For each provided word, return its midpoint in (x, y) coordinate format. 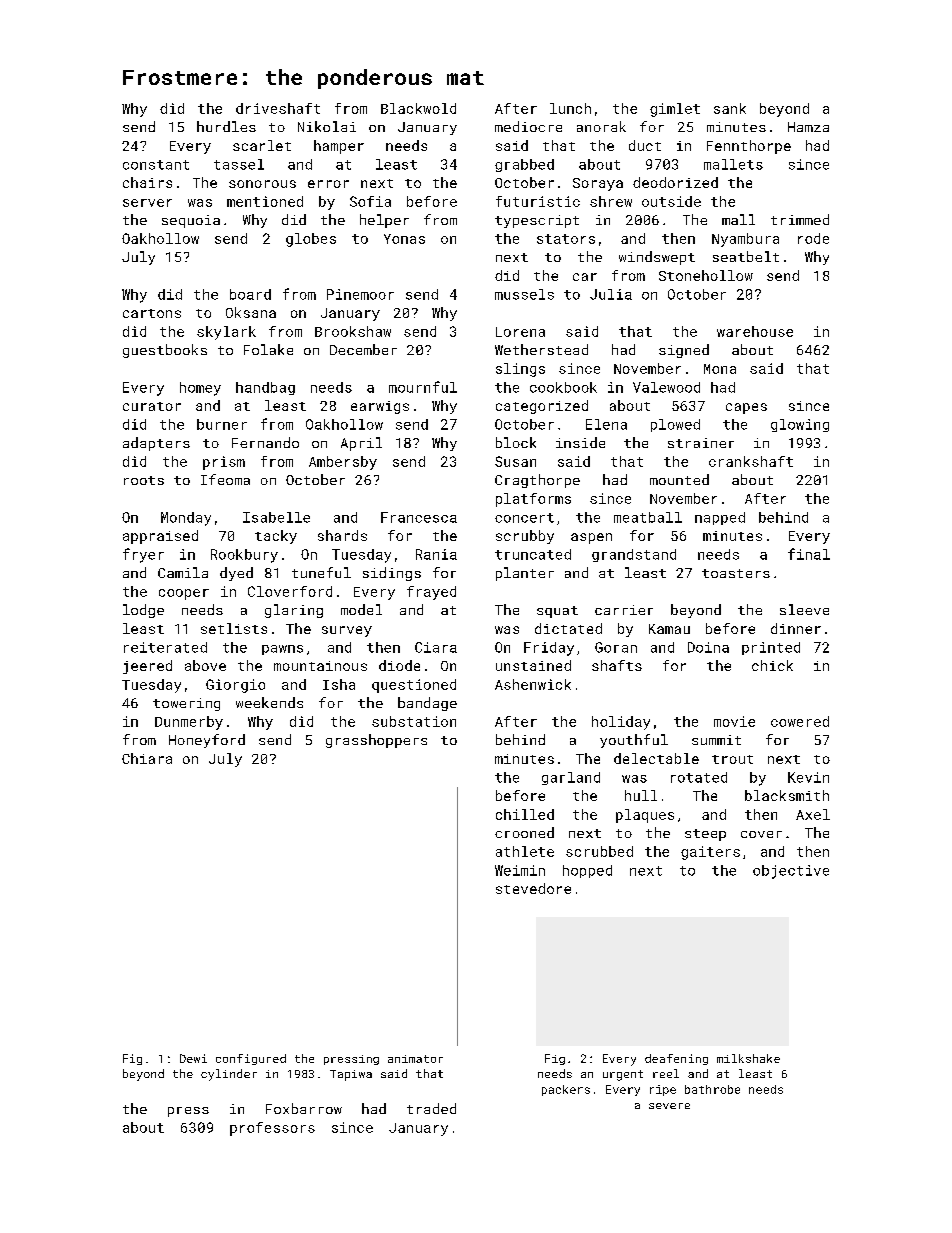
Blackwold (418, 108)
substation (414, 721)
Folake (268, 349)
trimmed (800, 219)
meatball (648, 517)
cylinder (229, 1075)
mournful (423, 387)
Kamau (669, 629)
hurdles (226, 126)
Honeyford (207, 741)
